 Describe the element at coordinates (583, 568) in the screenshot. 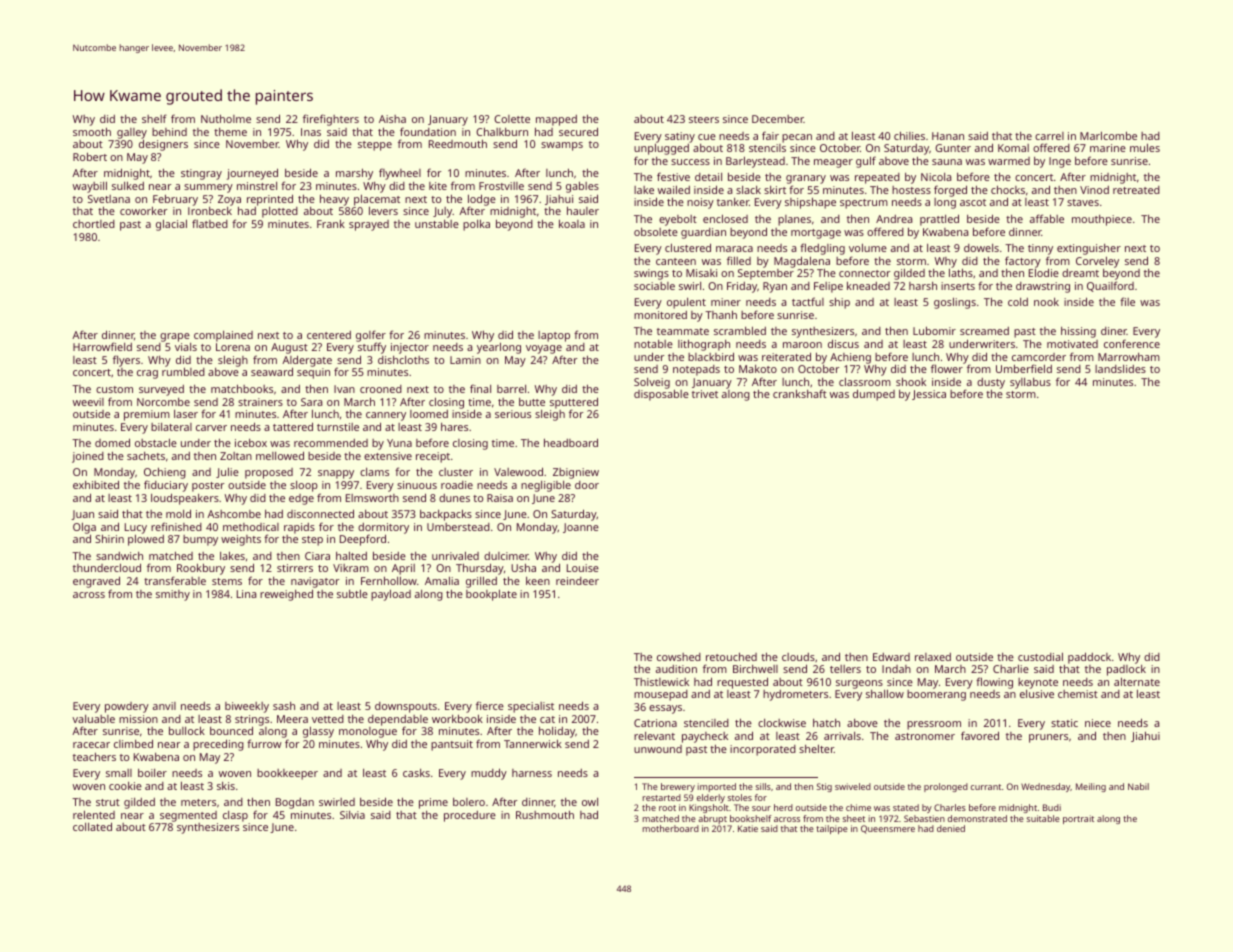

I see `Louise` at that location.
